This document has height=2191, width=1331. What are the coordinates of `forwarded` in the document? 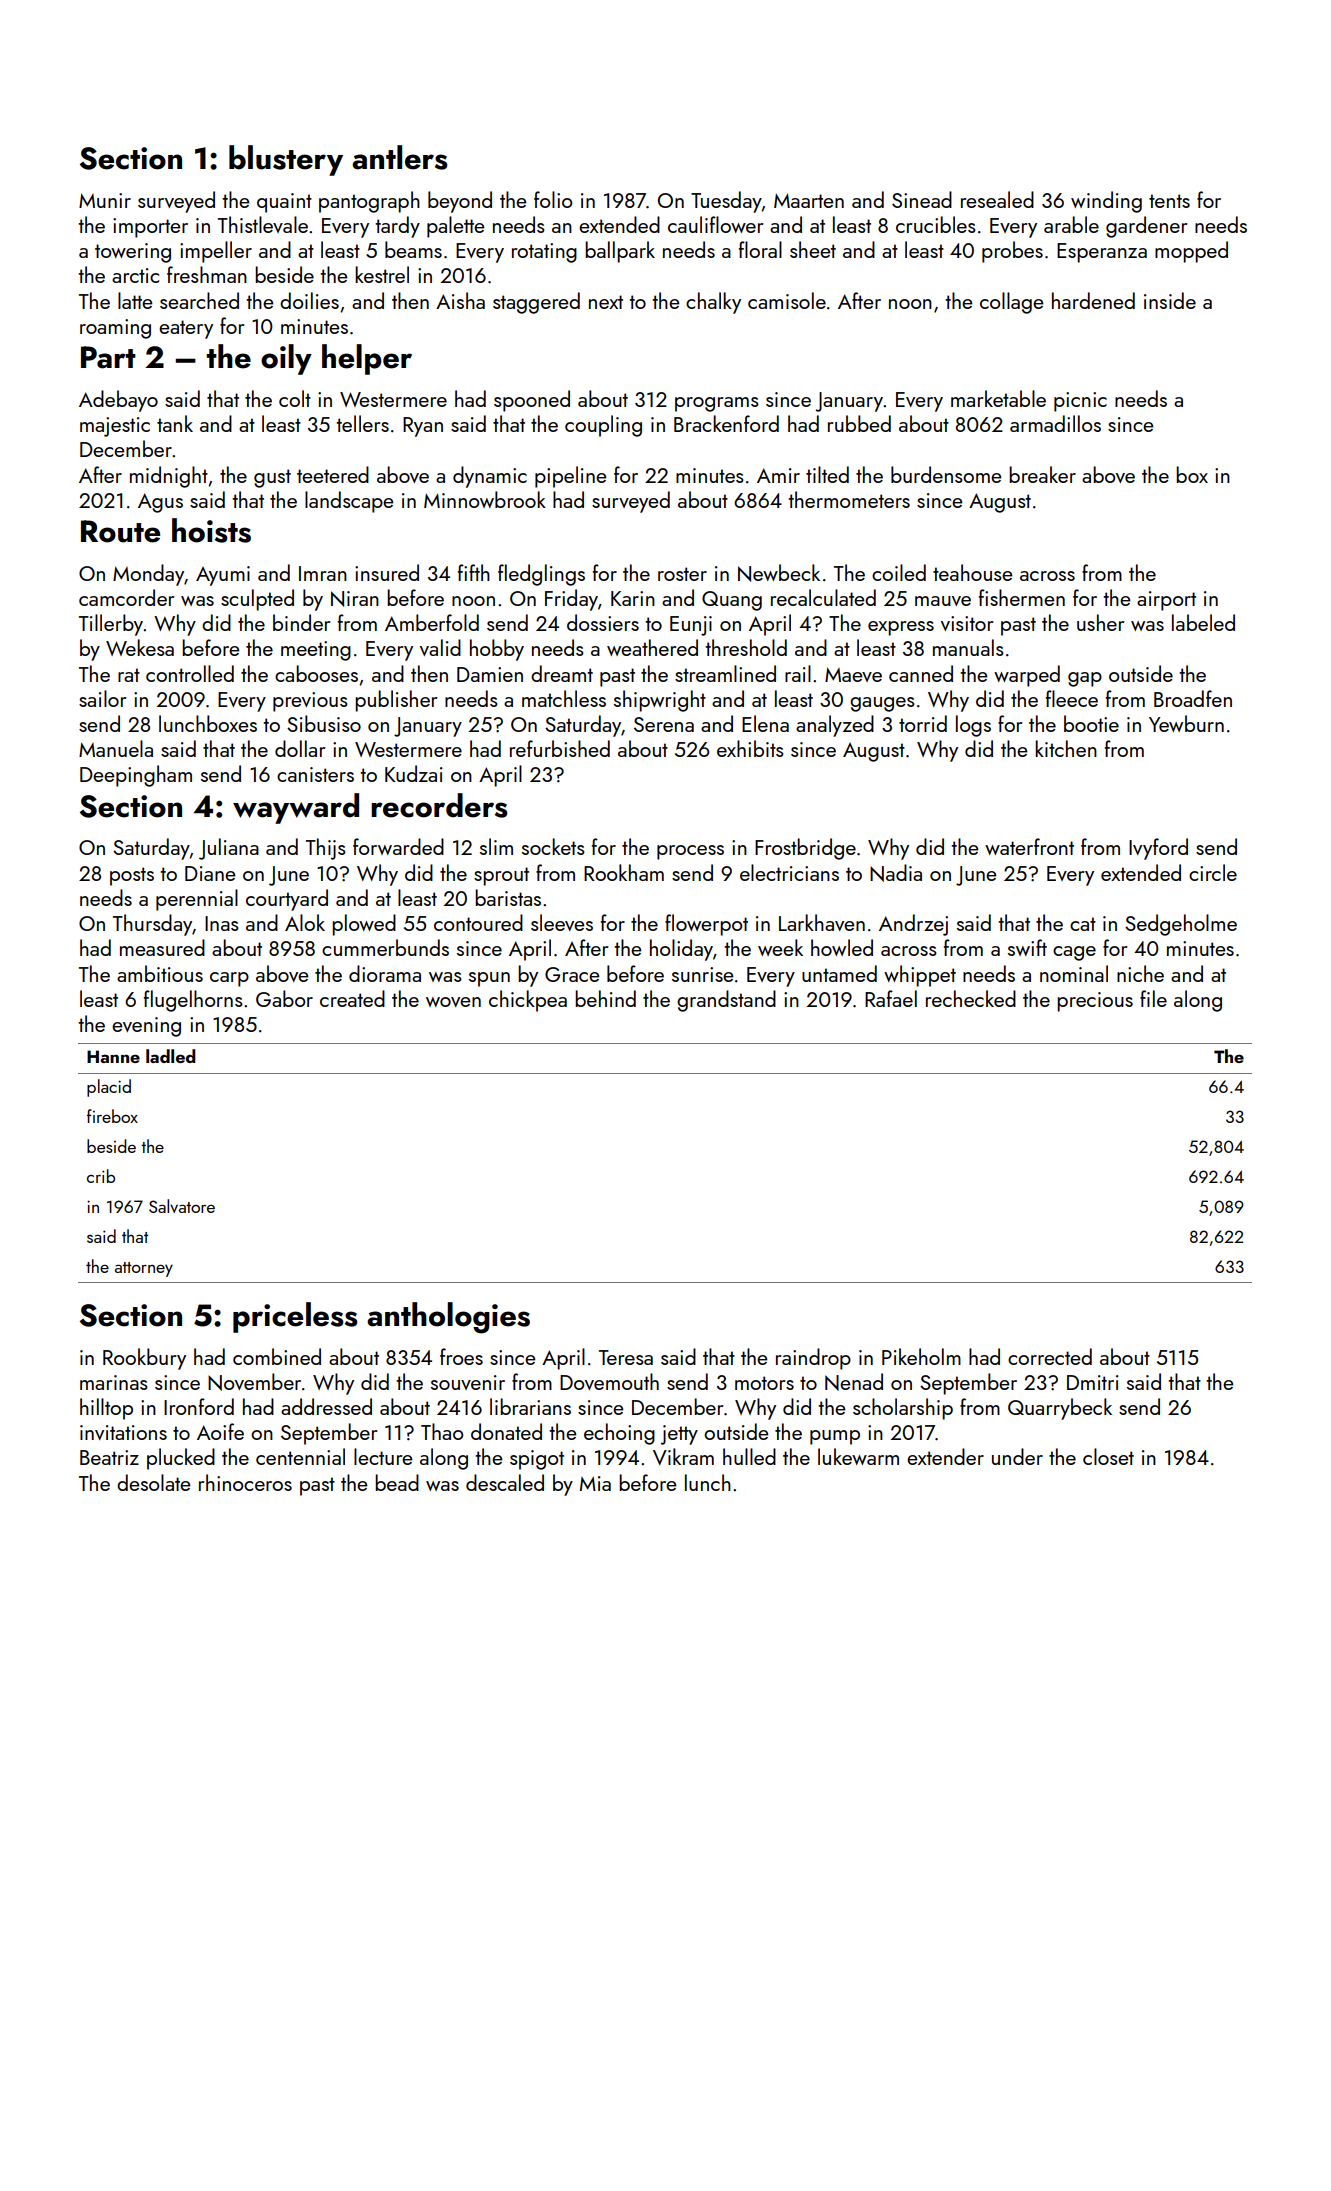 It's located at (398, 846).
